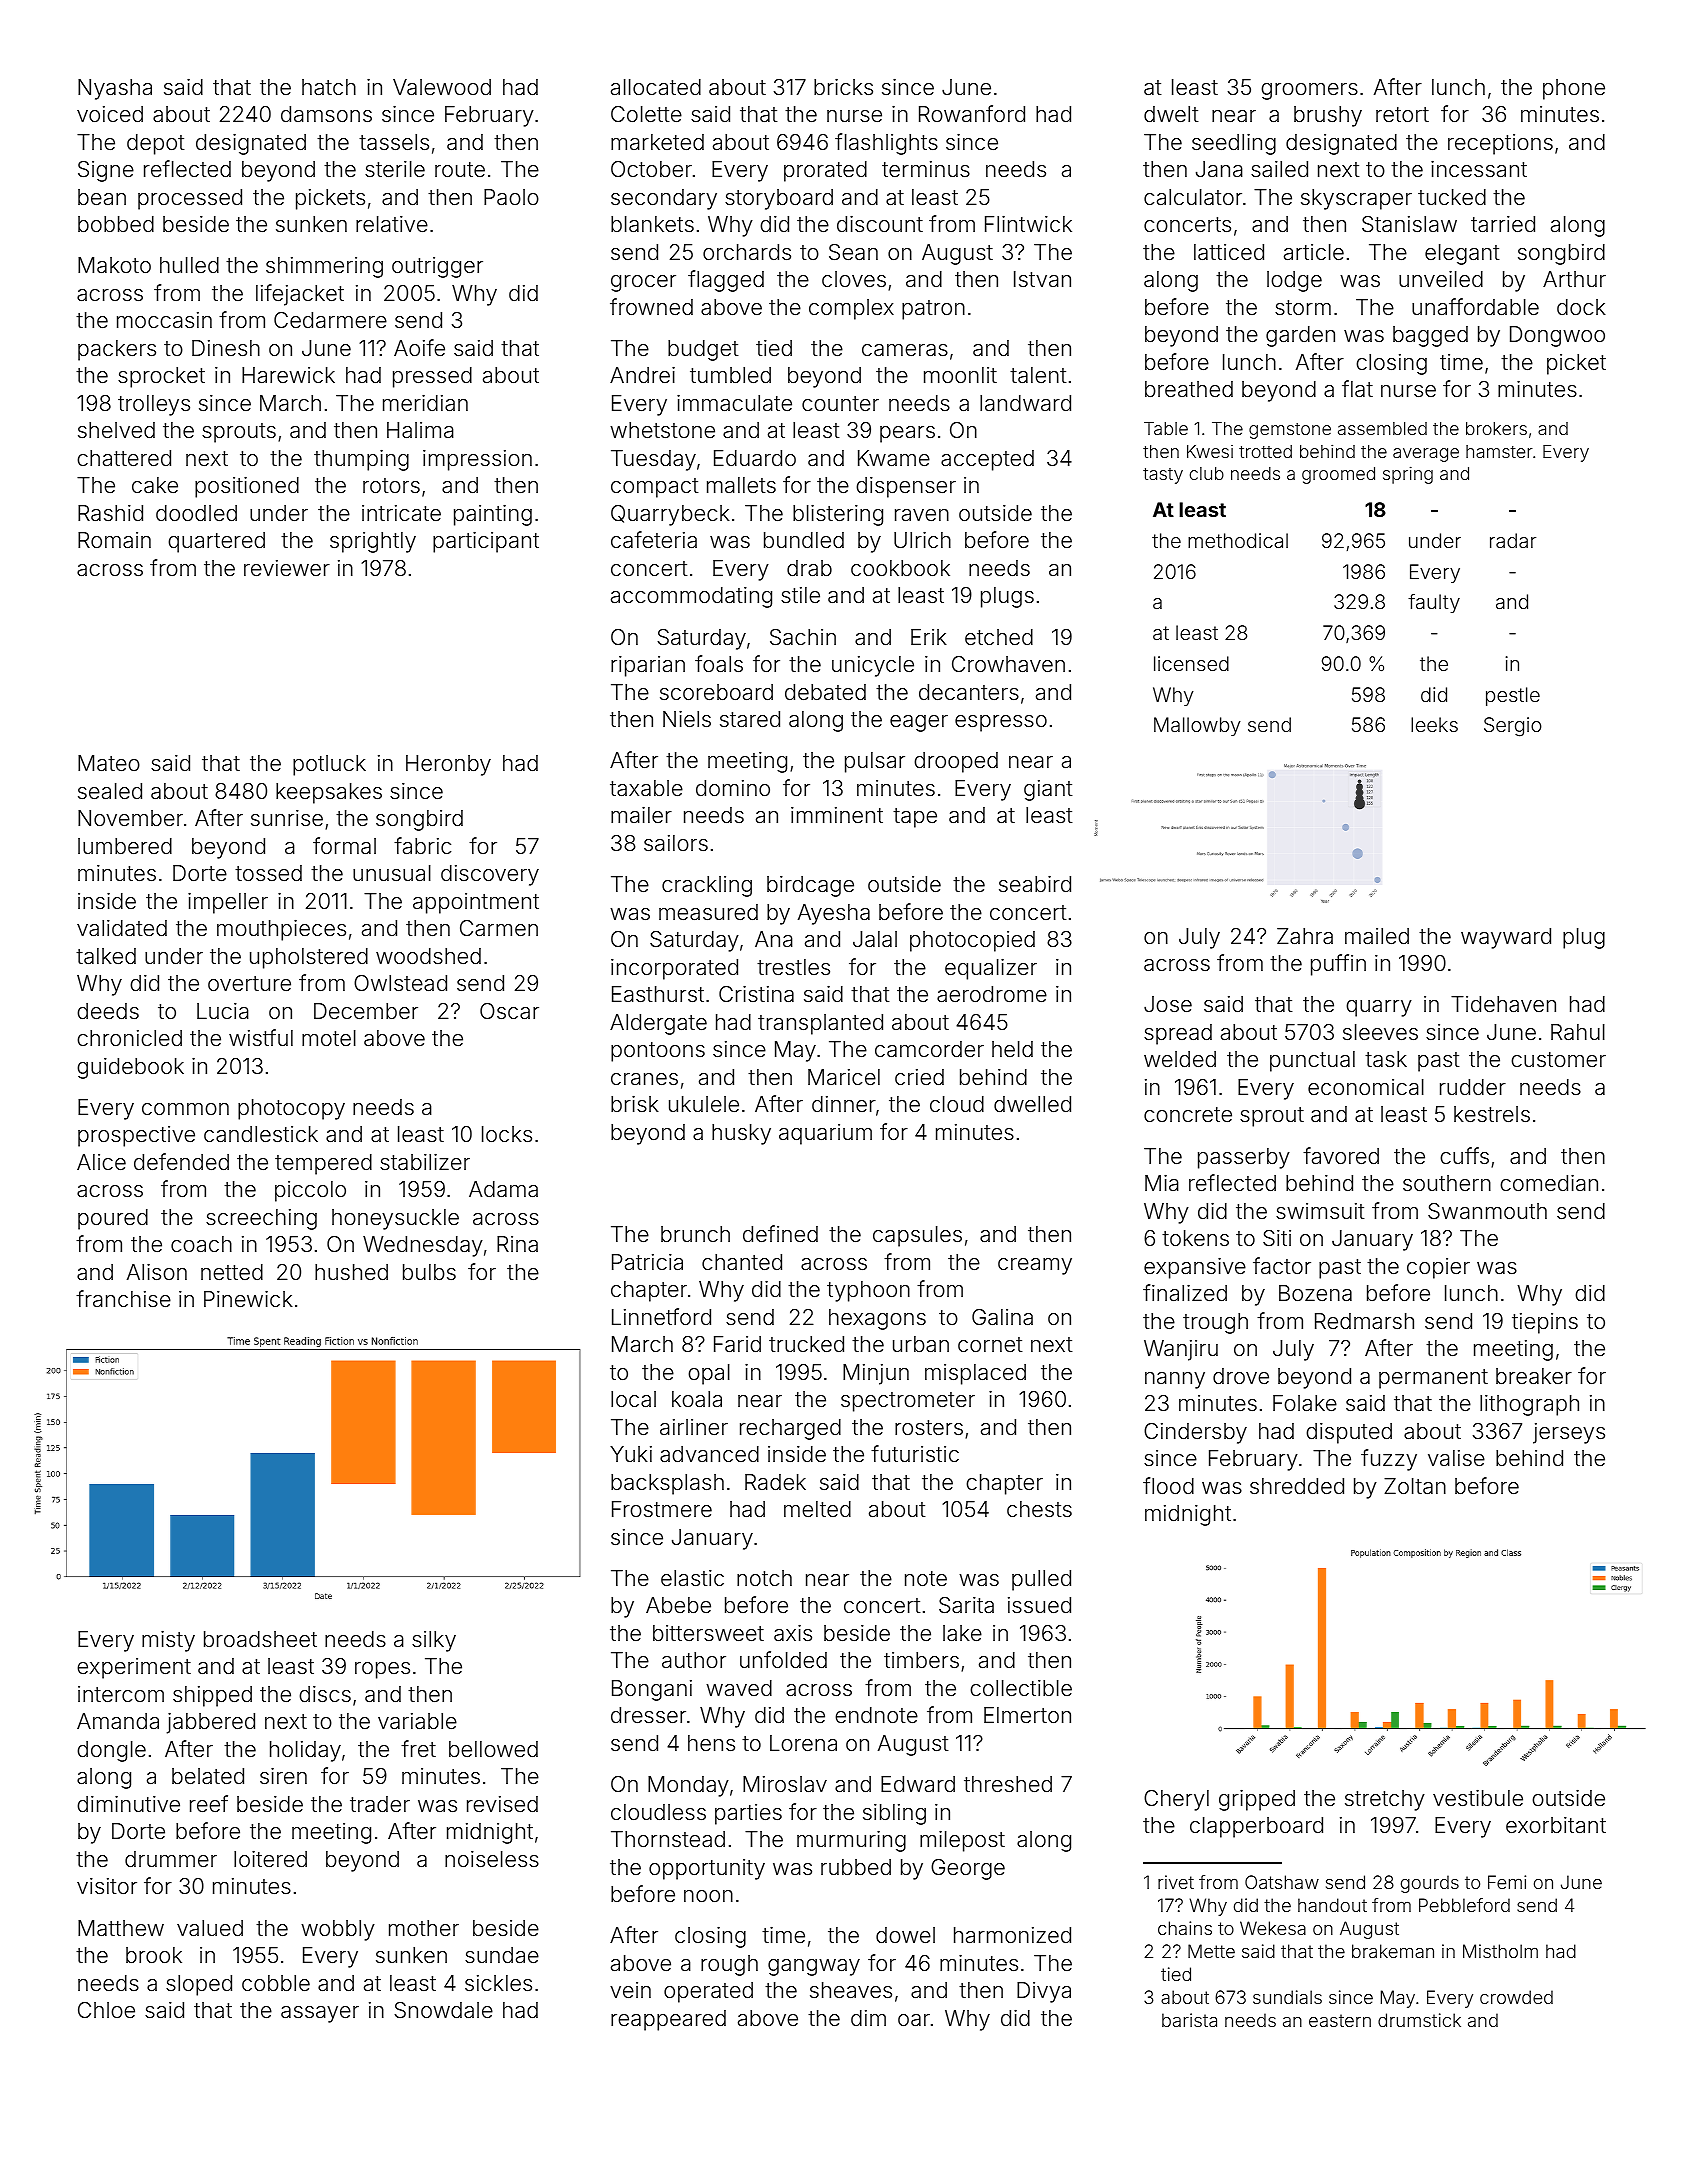  I want to click on lodge, so click(1294, 281).
